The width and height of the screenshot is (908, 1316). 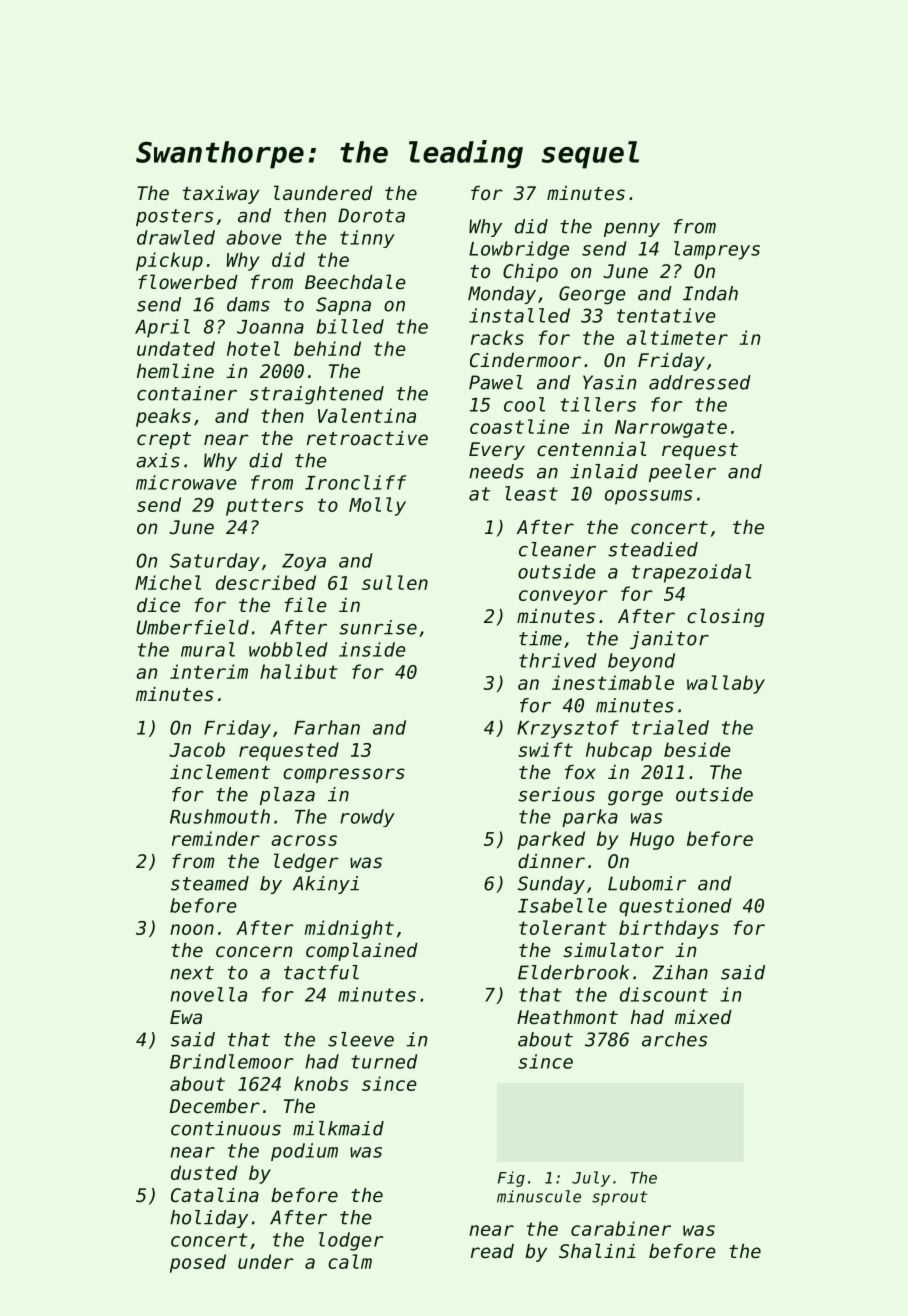 I want to click on Lubomir, so click(x=647, y=883).
